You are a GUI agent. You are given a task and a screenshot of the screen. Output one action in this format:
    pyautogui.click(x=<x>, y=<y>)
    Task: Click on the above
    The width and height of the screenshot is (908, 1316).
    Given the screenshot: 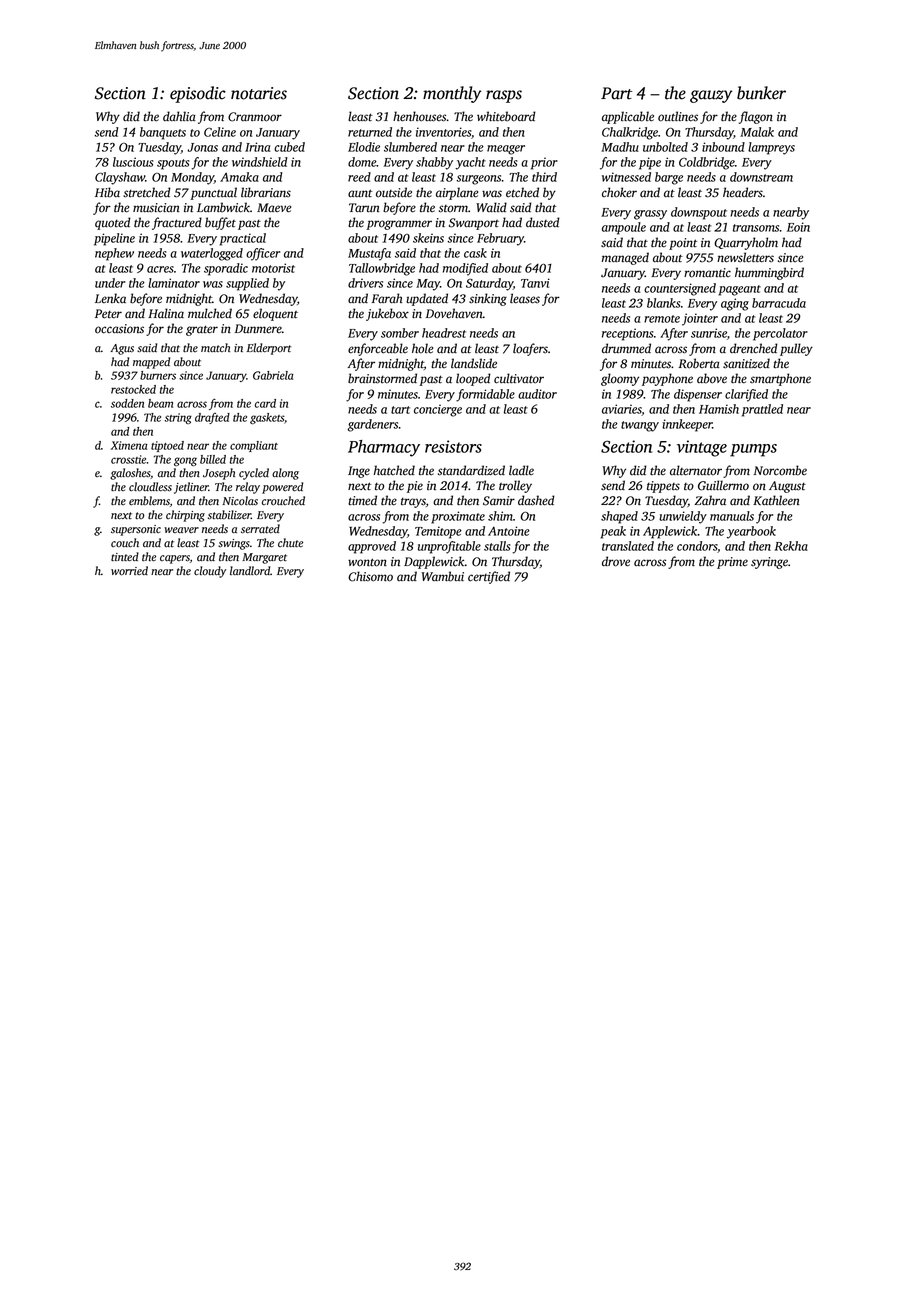 What is the action you would take?
    pyautogui.click(x=712, y=378)
